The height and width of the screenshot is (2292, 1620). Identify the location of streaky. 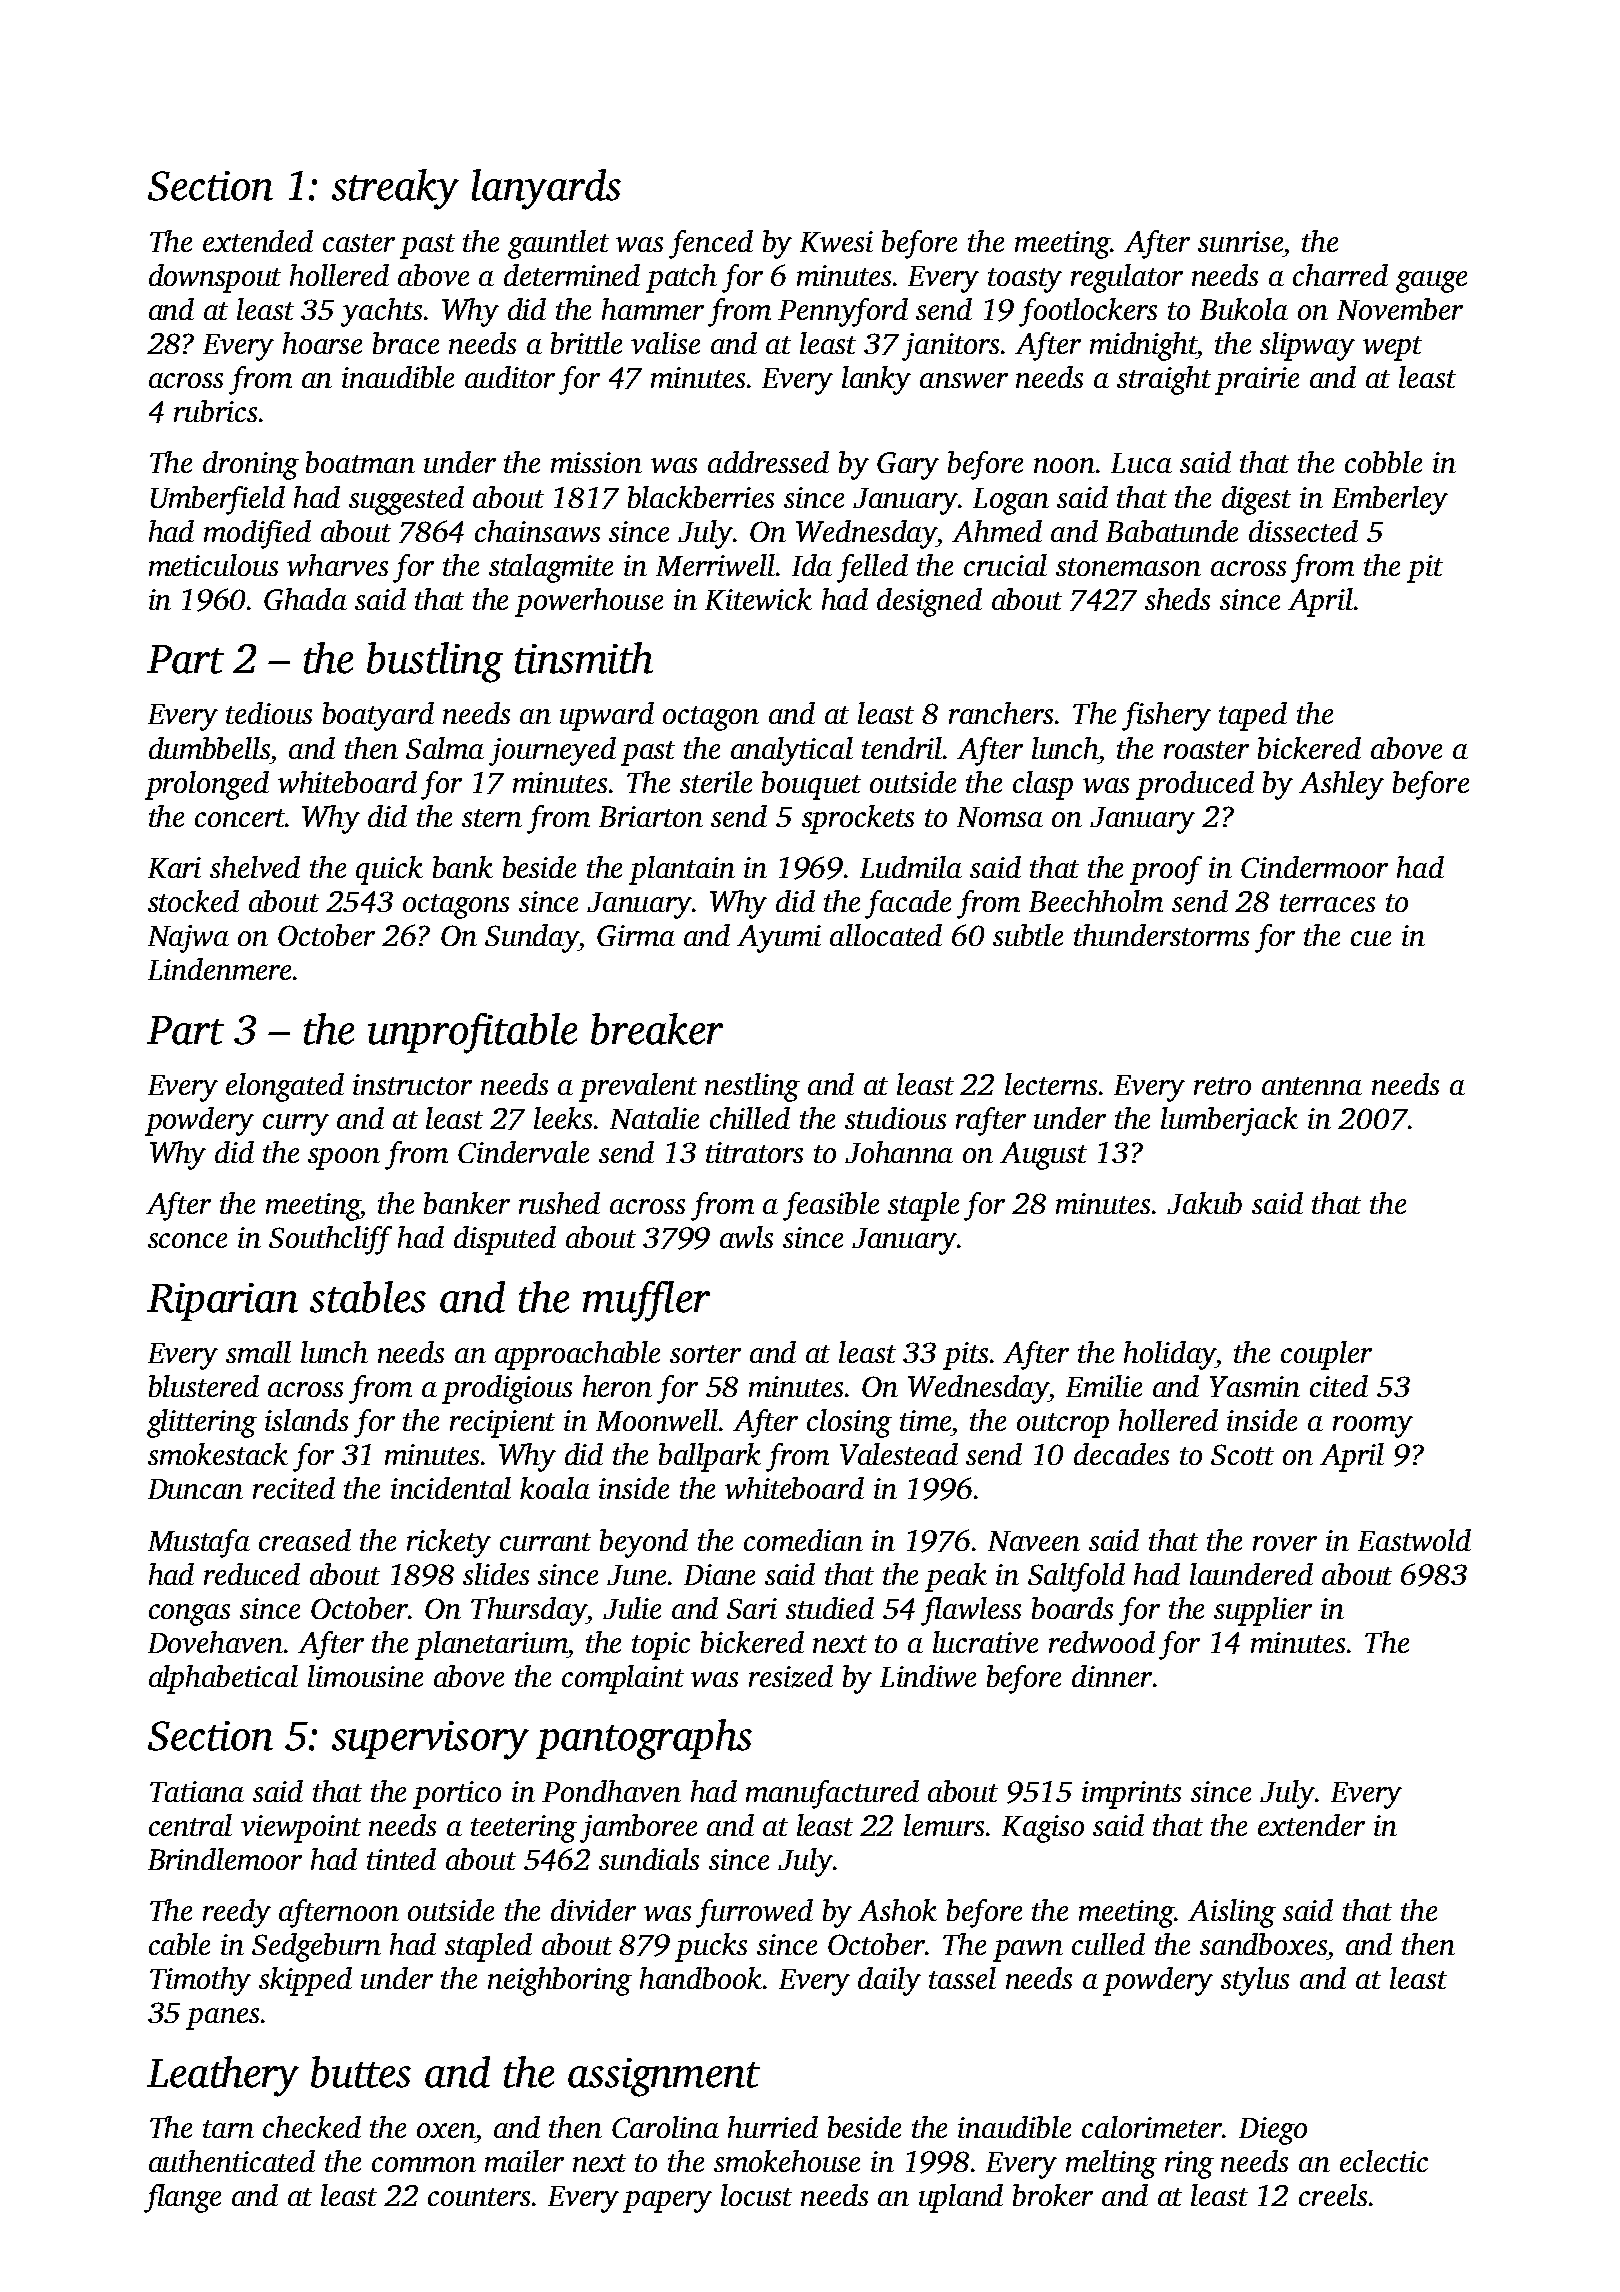
(395, 189).
